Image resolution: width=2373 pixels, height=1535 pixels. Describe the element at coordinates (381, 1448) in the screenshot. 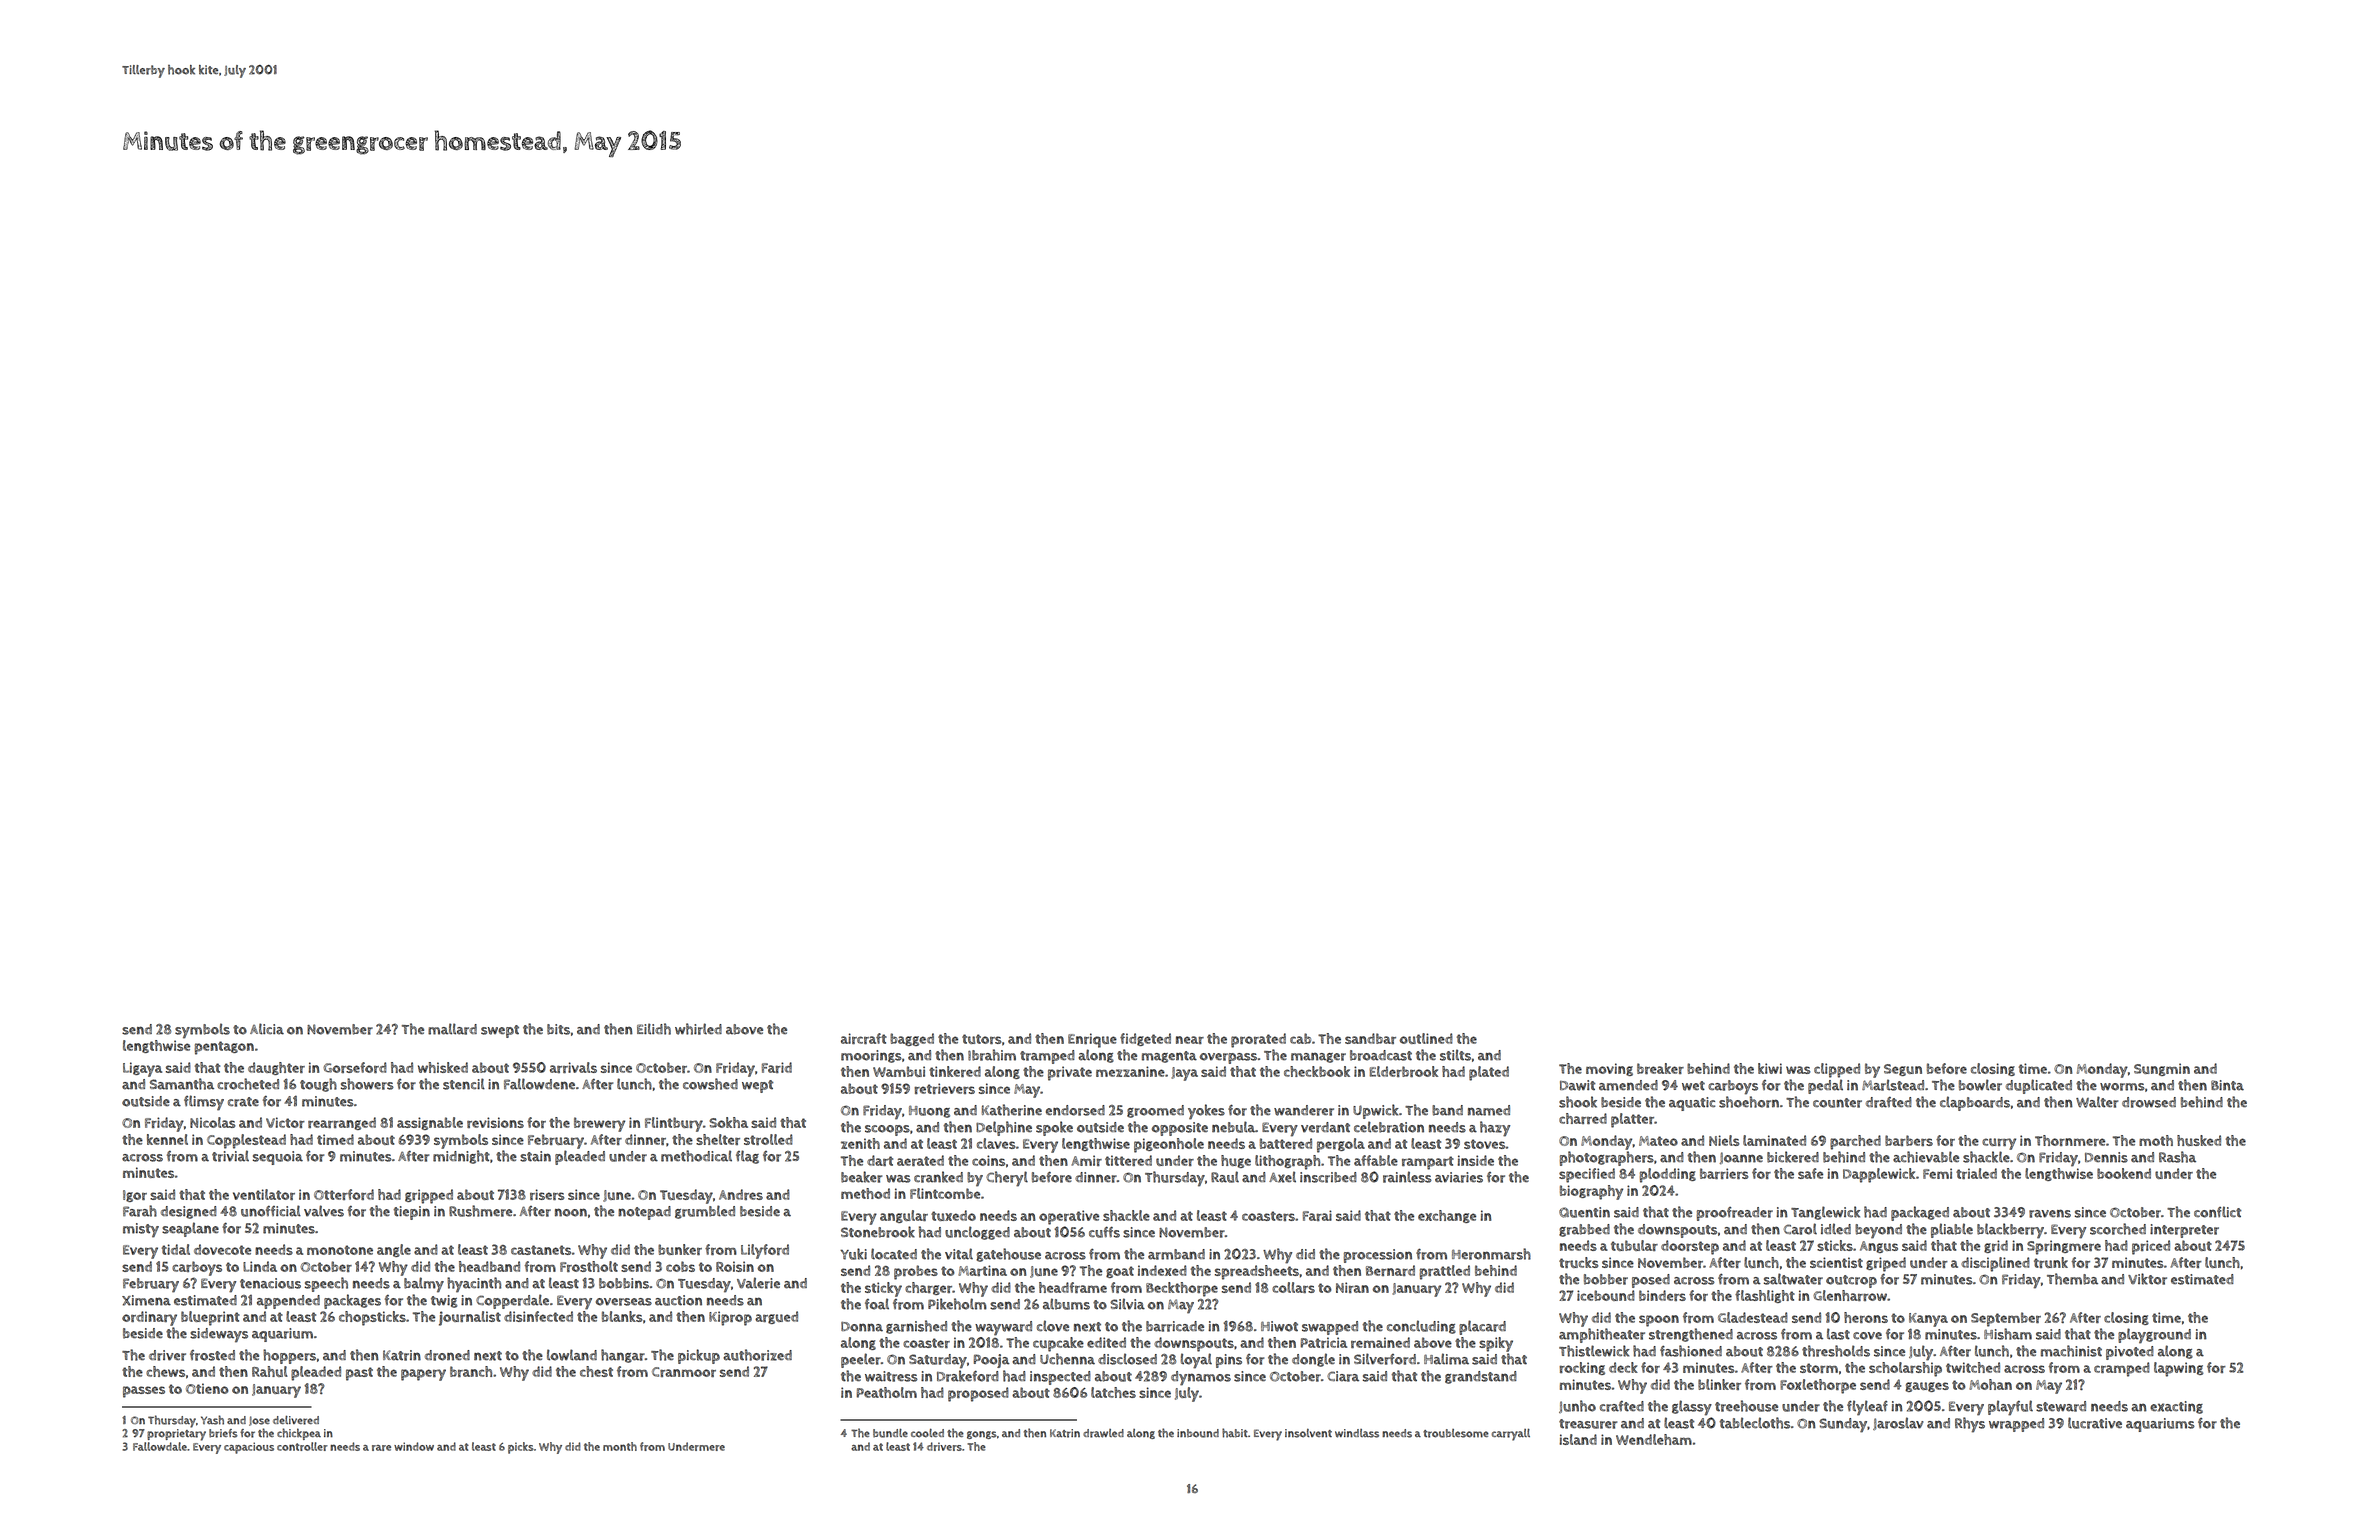

I see `rare` at that location.
